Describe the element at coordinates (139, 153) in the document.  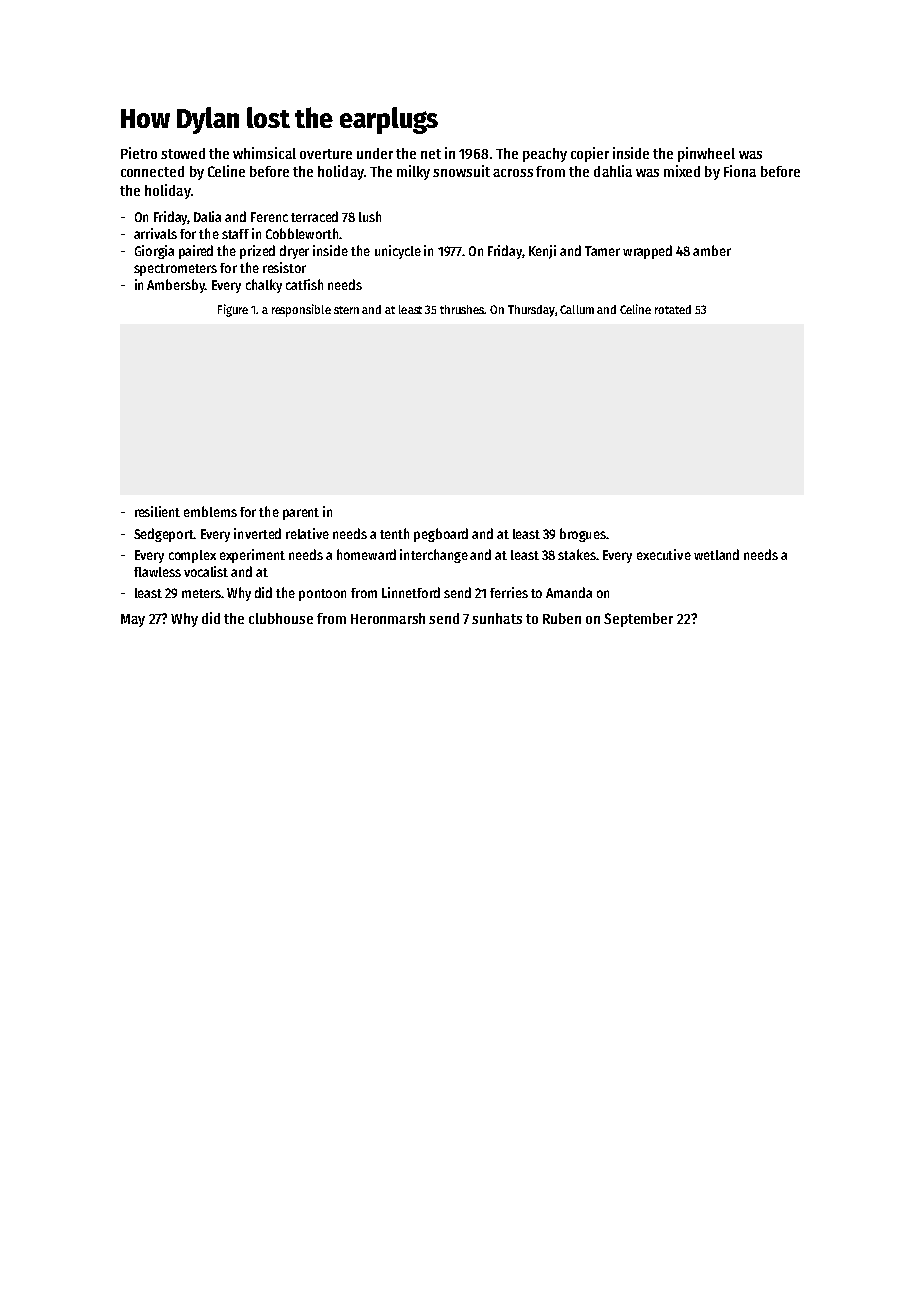
I see `Pietro` at that location.
